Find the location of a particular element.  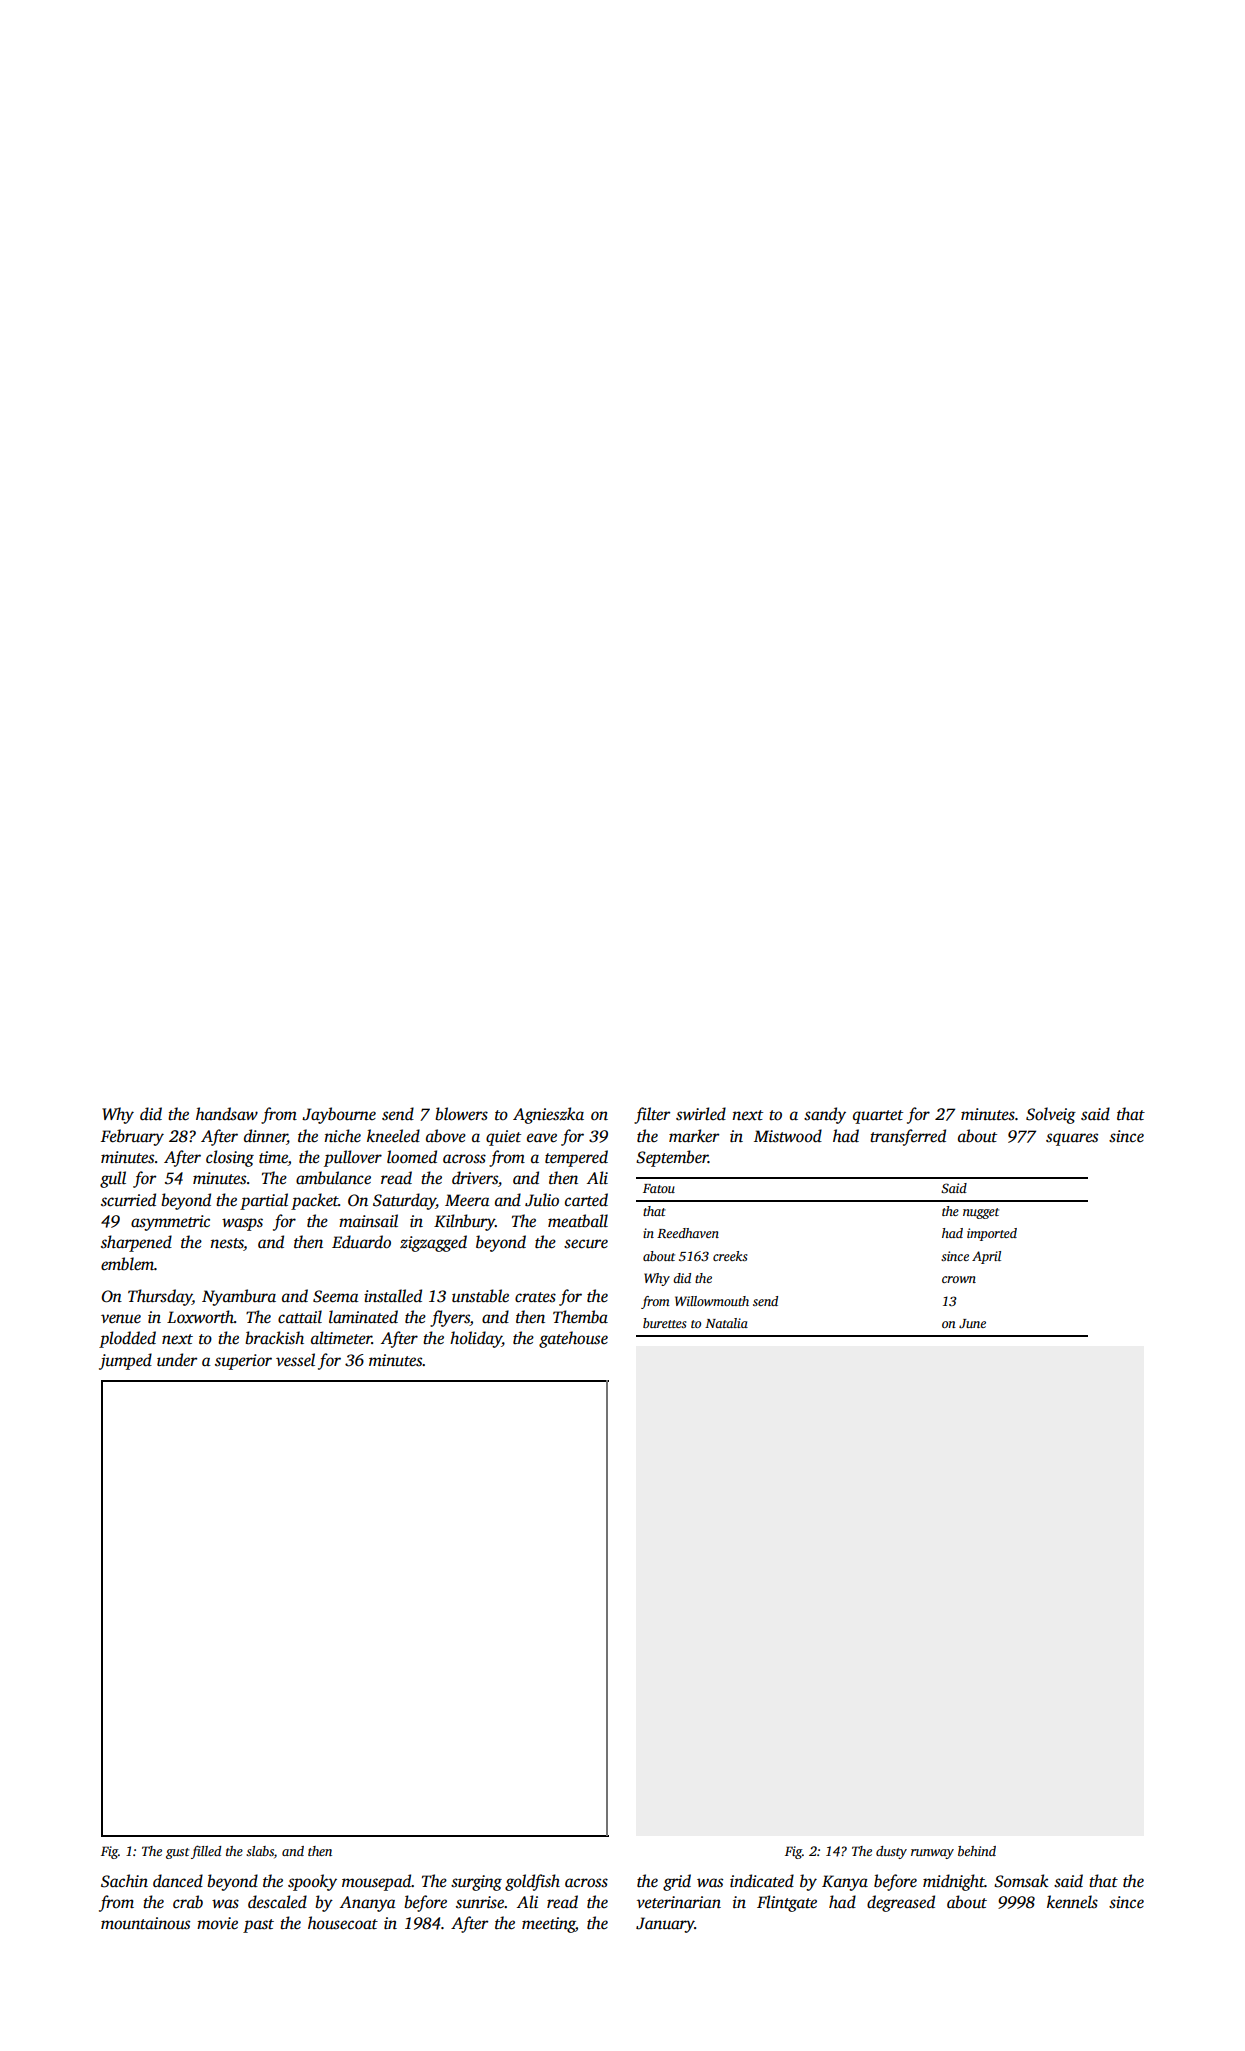

February is located at coordinates (132, 1137).
